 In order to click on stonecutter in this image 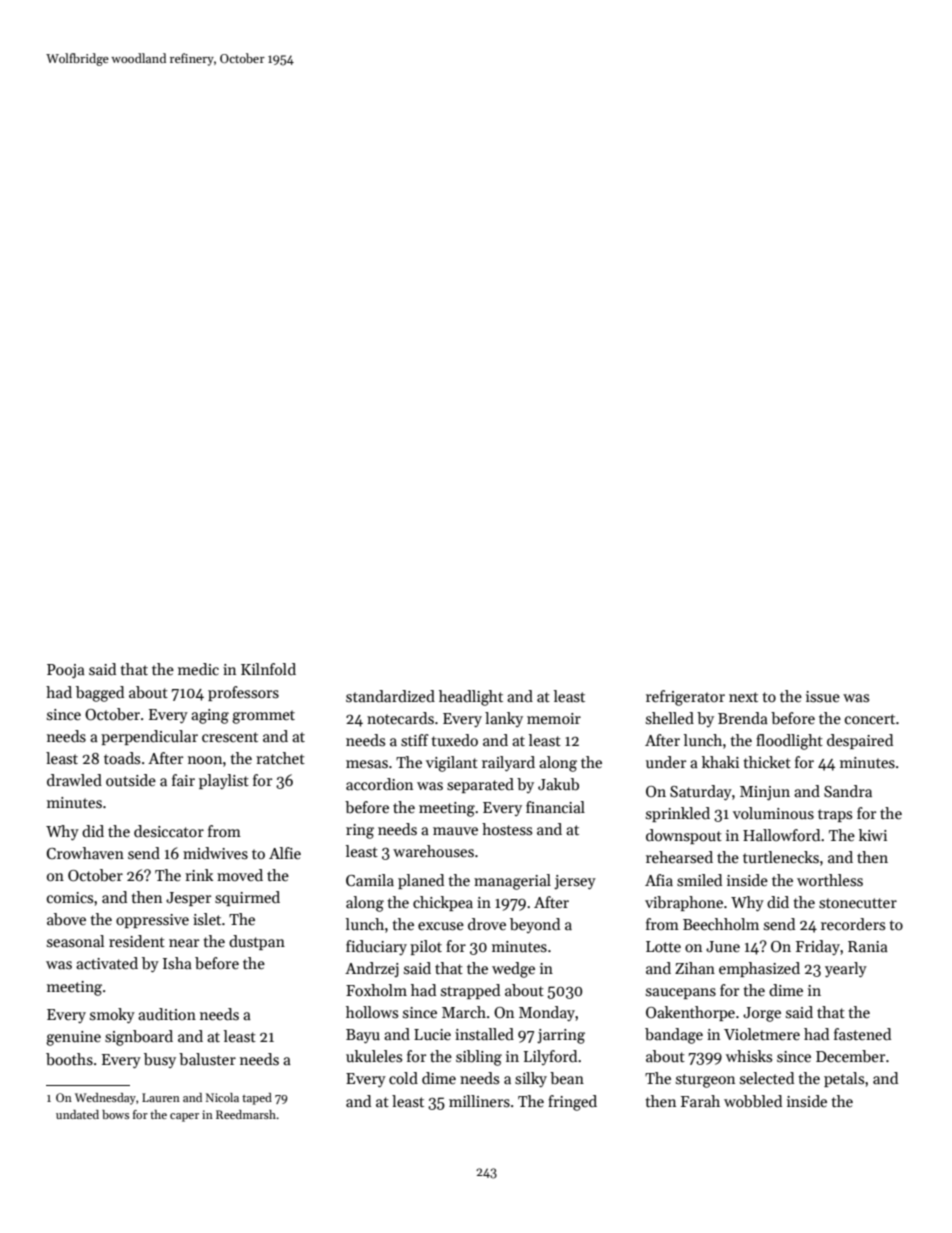, I will do `click(858, 903)`.
